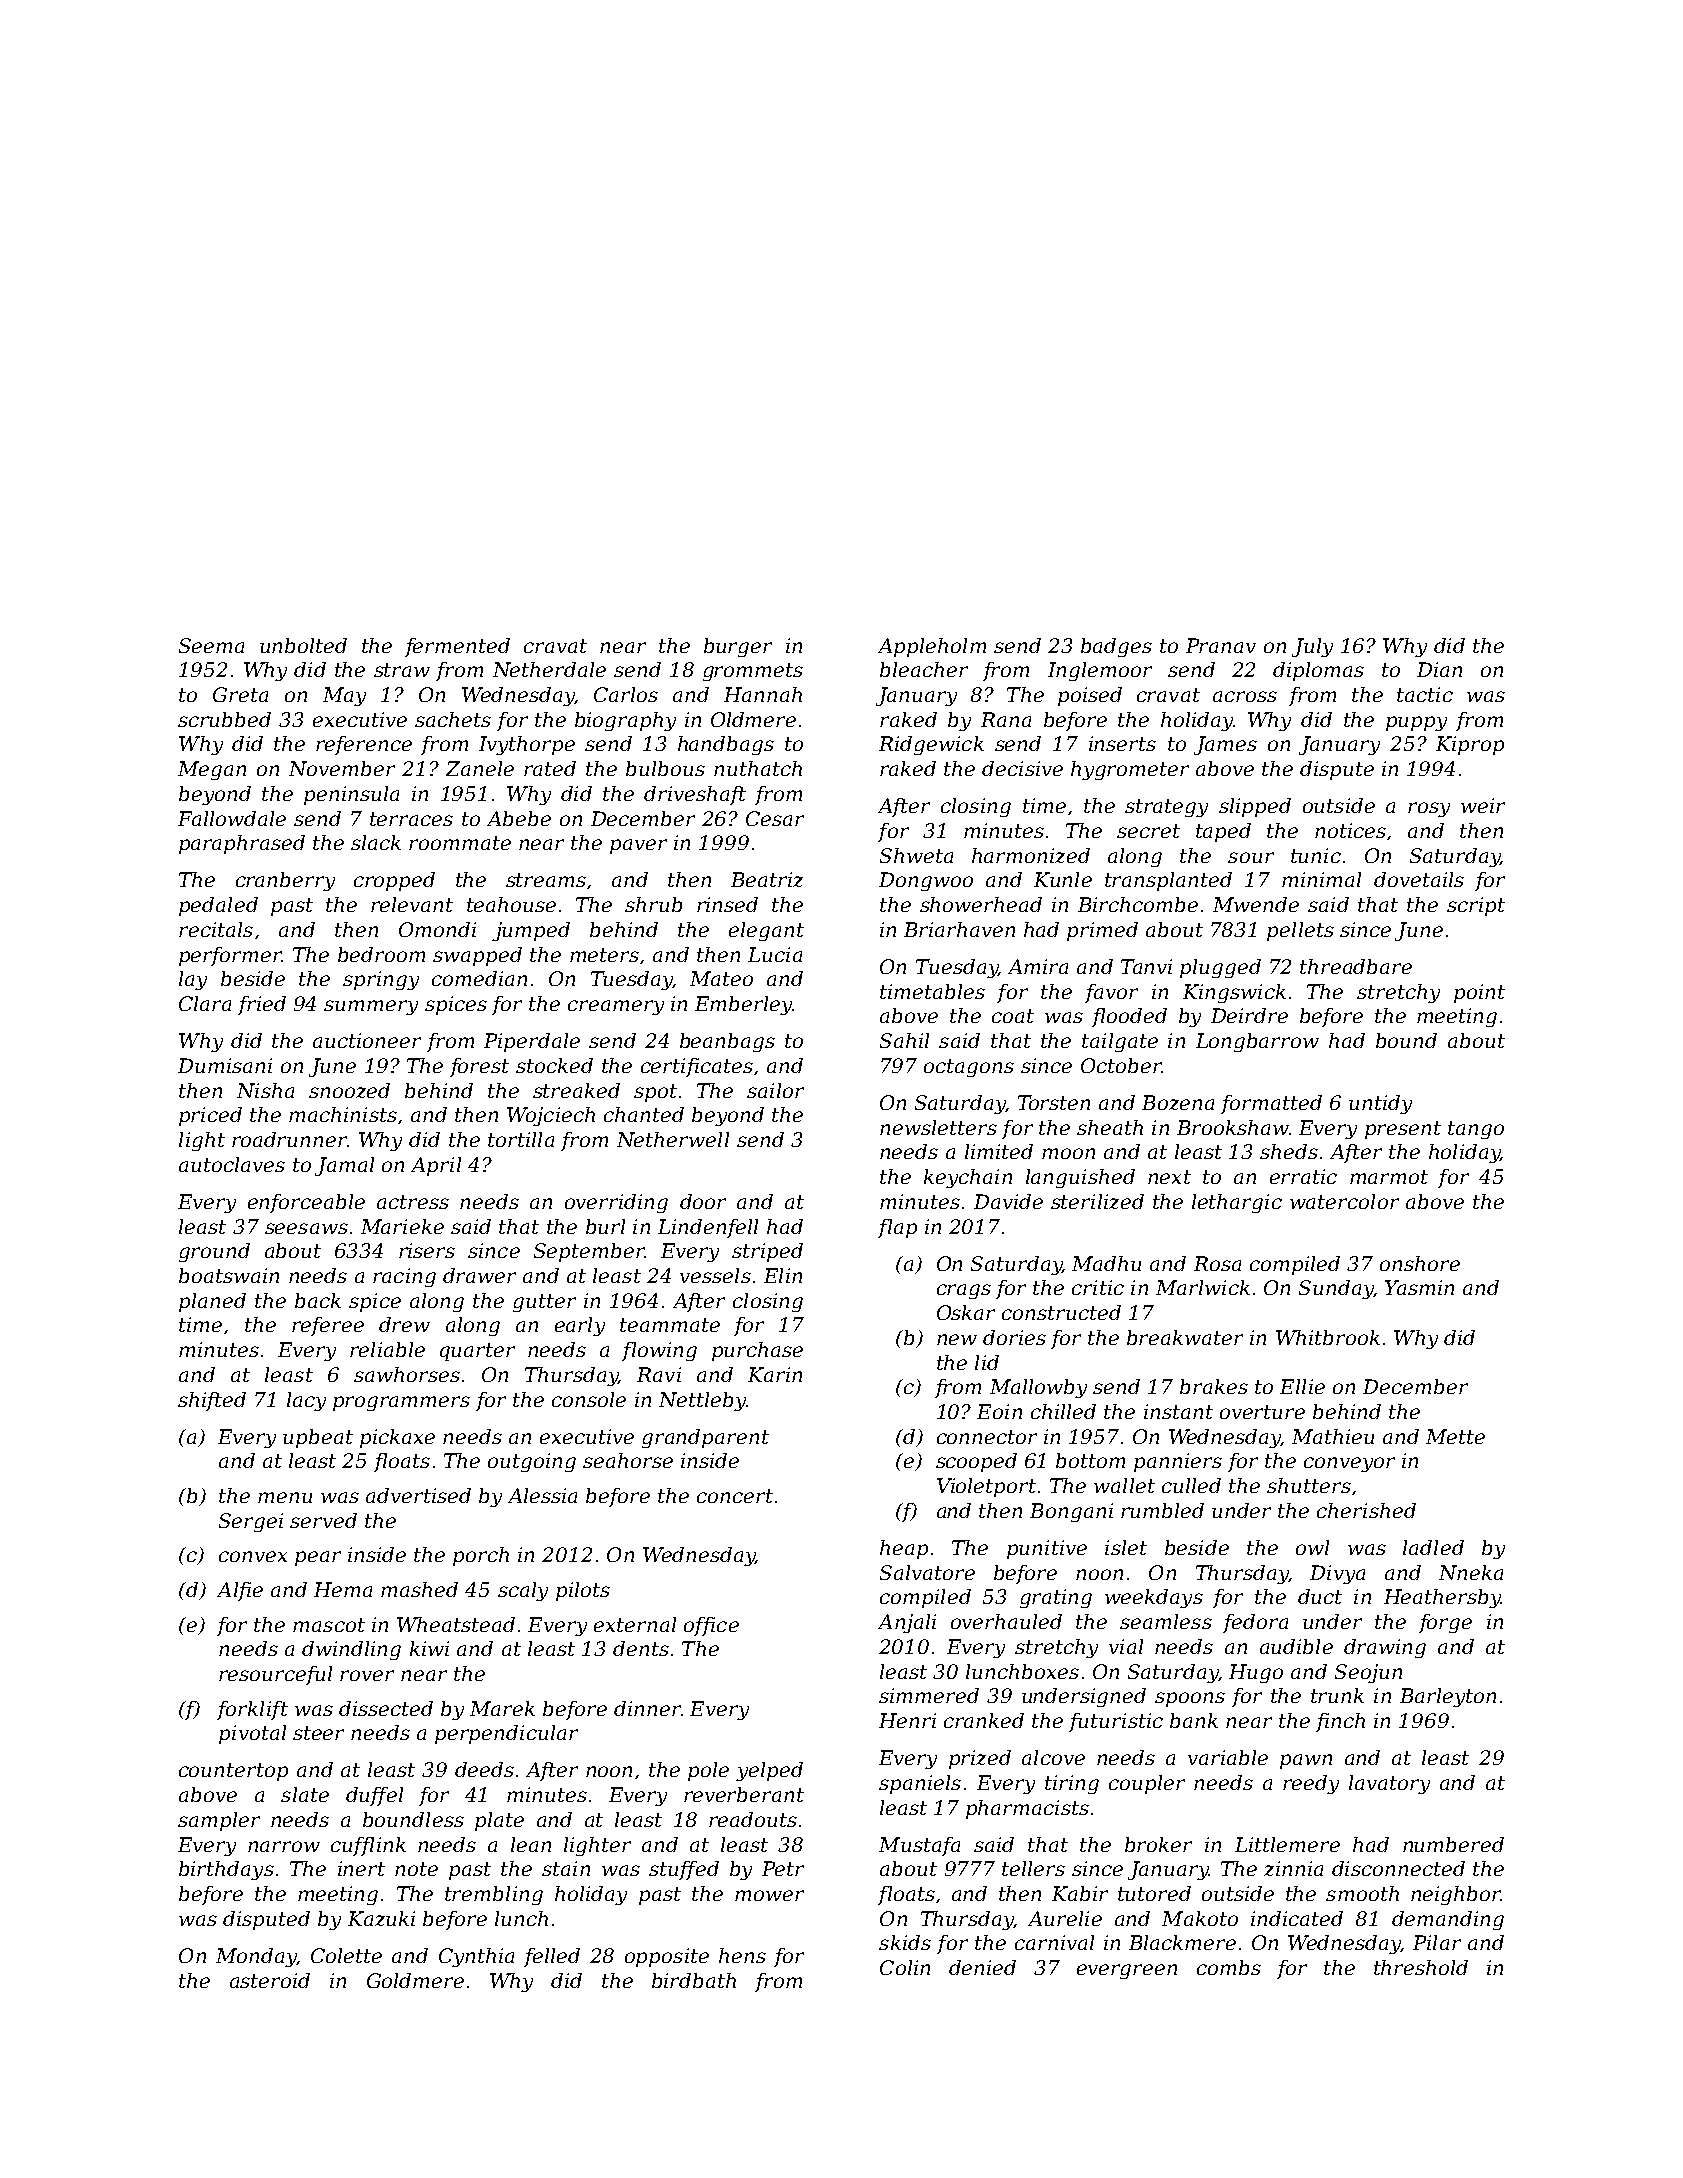 This screenshot has width=1683, height=2178. Describe the element at coordinates (240, 1591) in the screenshot. I see `Alfie` at that location.
